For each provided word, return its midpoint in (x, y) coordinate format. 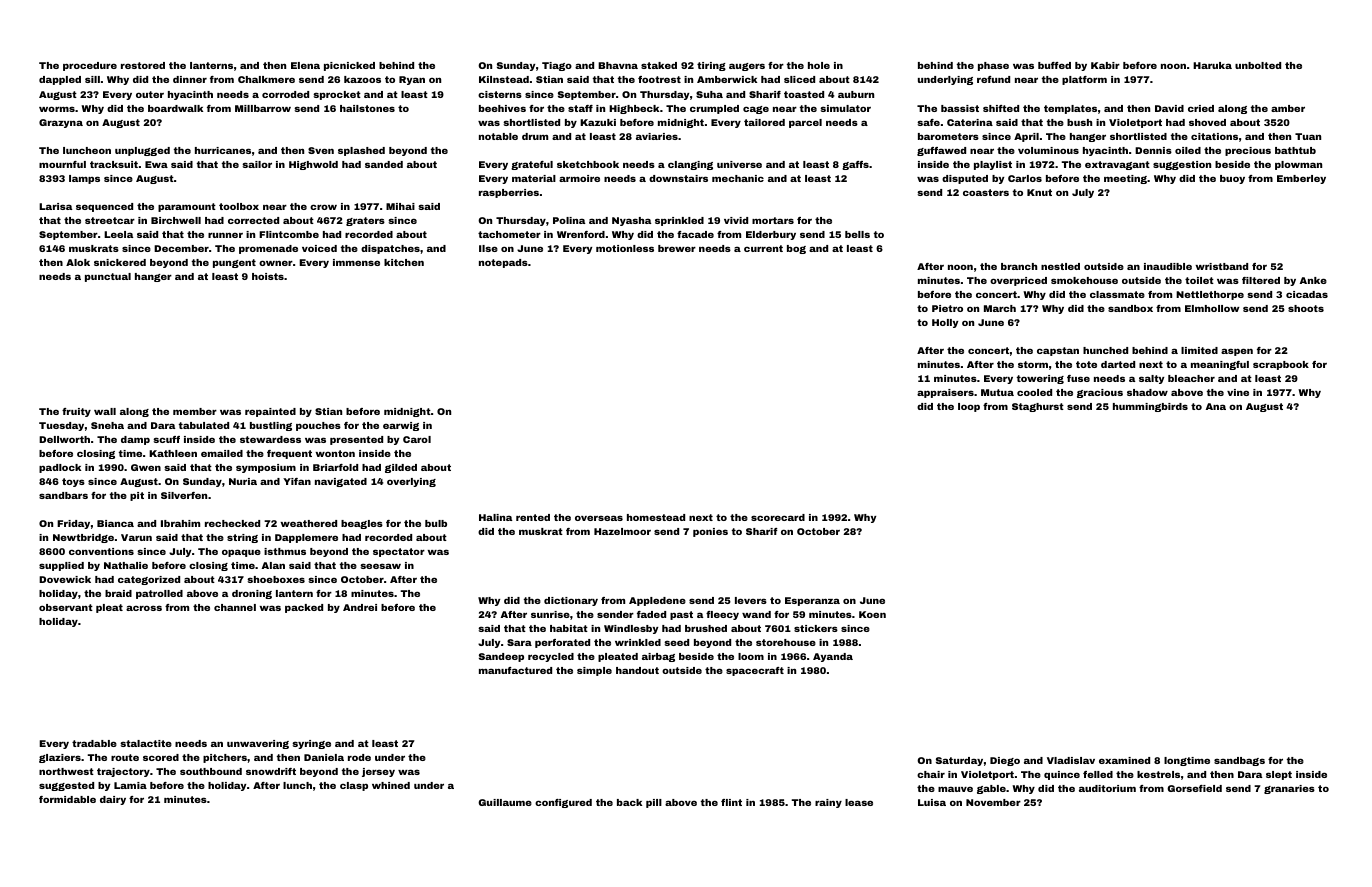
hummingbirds (1150, 407)
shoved (1207, 122)
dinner (190, 79)
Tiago (557, 66)
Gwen (146, 467)
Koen (872, 614)
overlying (411, 482)
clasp (354, 786)
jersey (378, 772)
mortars (773, 220)
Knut (1039, 192)
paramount (187, 207)
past (681, 615)
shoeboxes (276, 579)
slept (1279, 775)
